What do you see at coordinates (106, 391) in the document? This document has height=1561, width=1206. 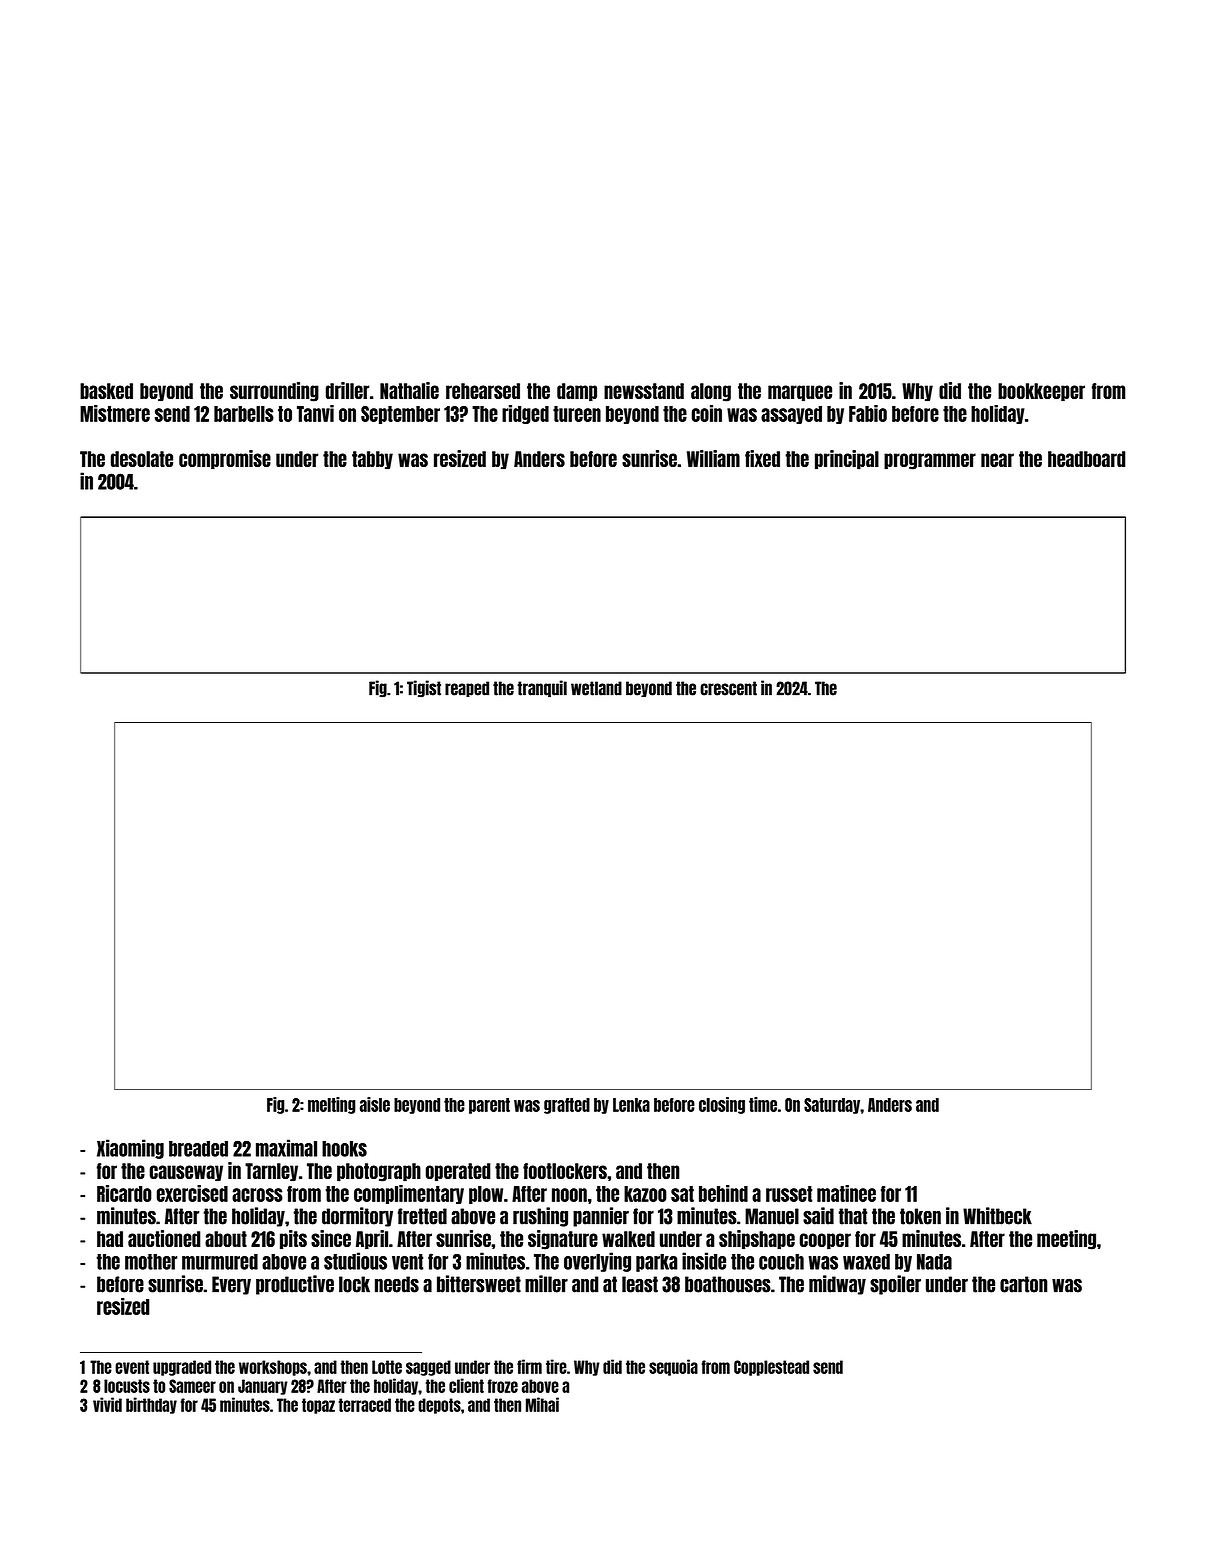 I see `basked` at bounding box center [106, 391].
